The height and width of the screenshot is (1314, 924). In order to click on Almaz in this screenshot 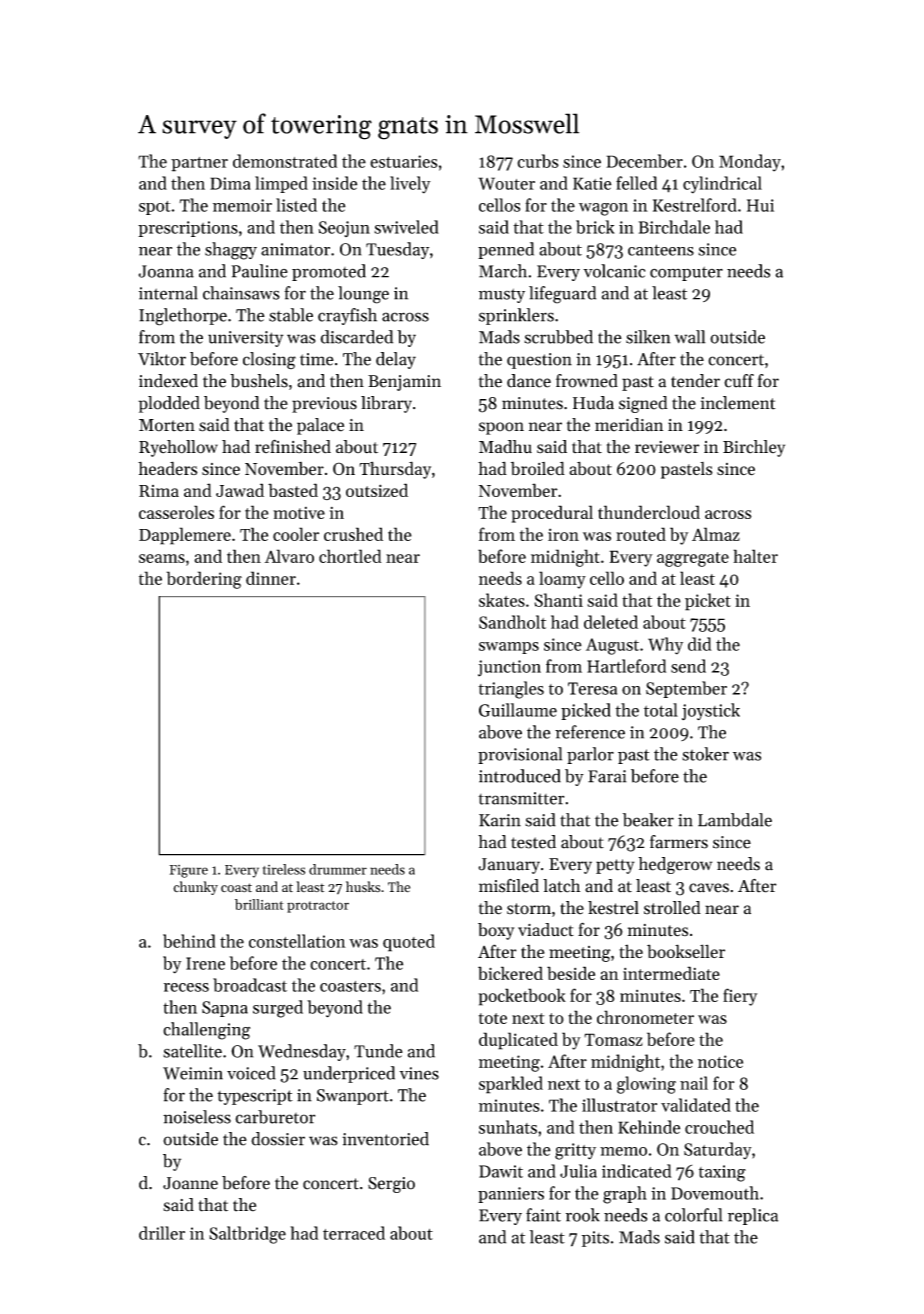, I will do `click(716, 534)`.
